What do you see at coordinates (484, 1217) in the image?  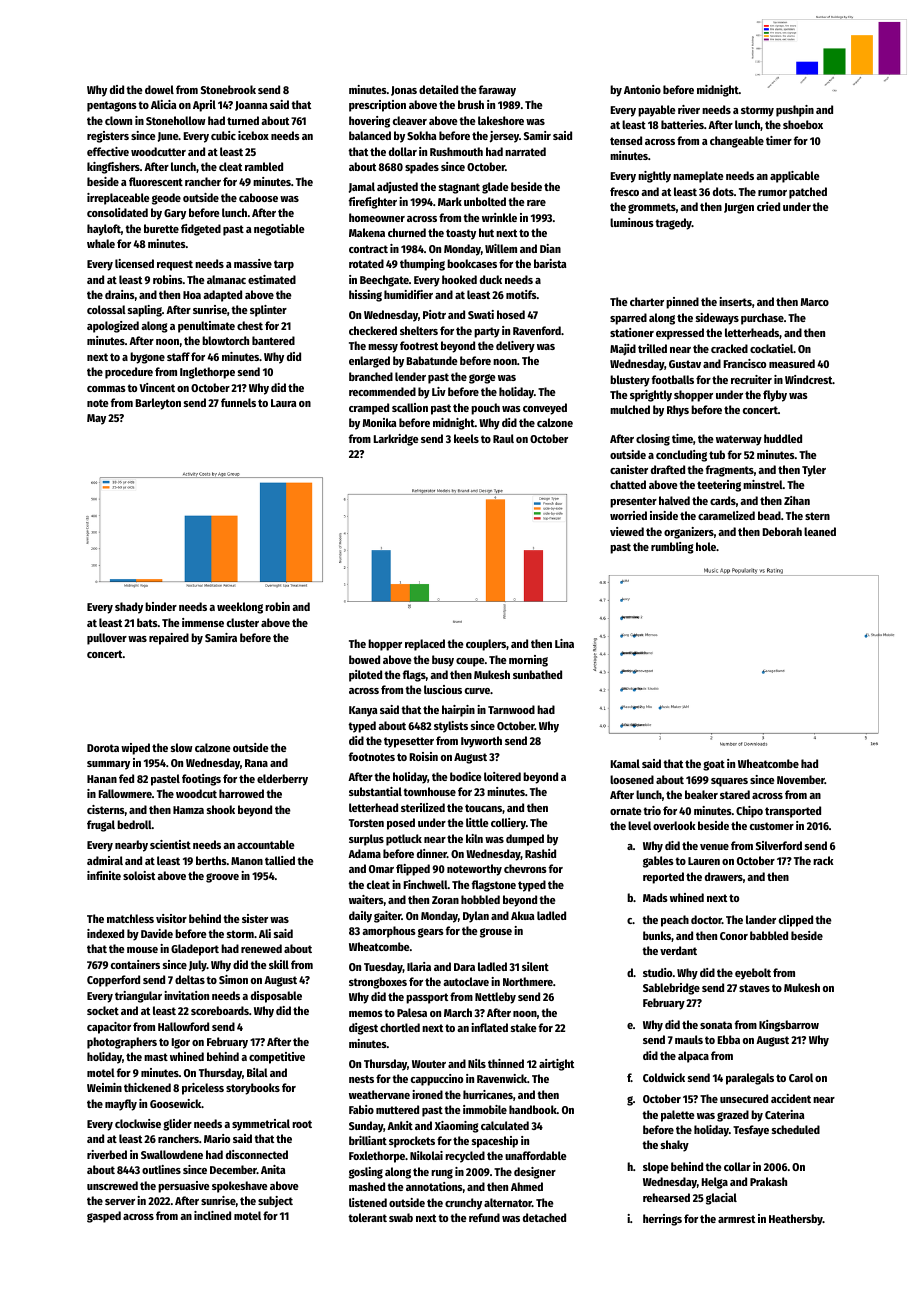 I see `refund` at bounding box center [484, 1217].
